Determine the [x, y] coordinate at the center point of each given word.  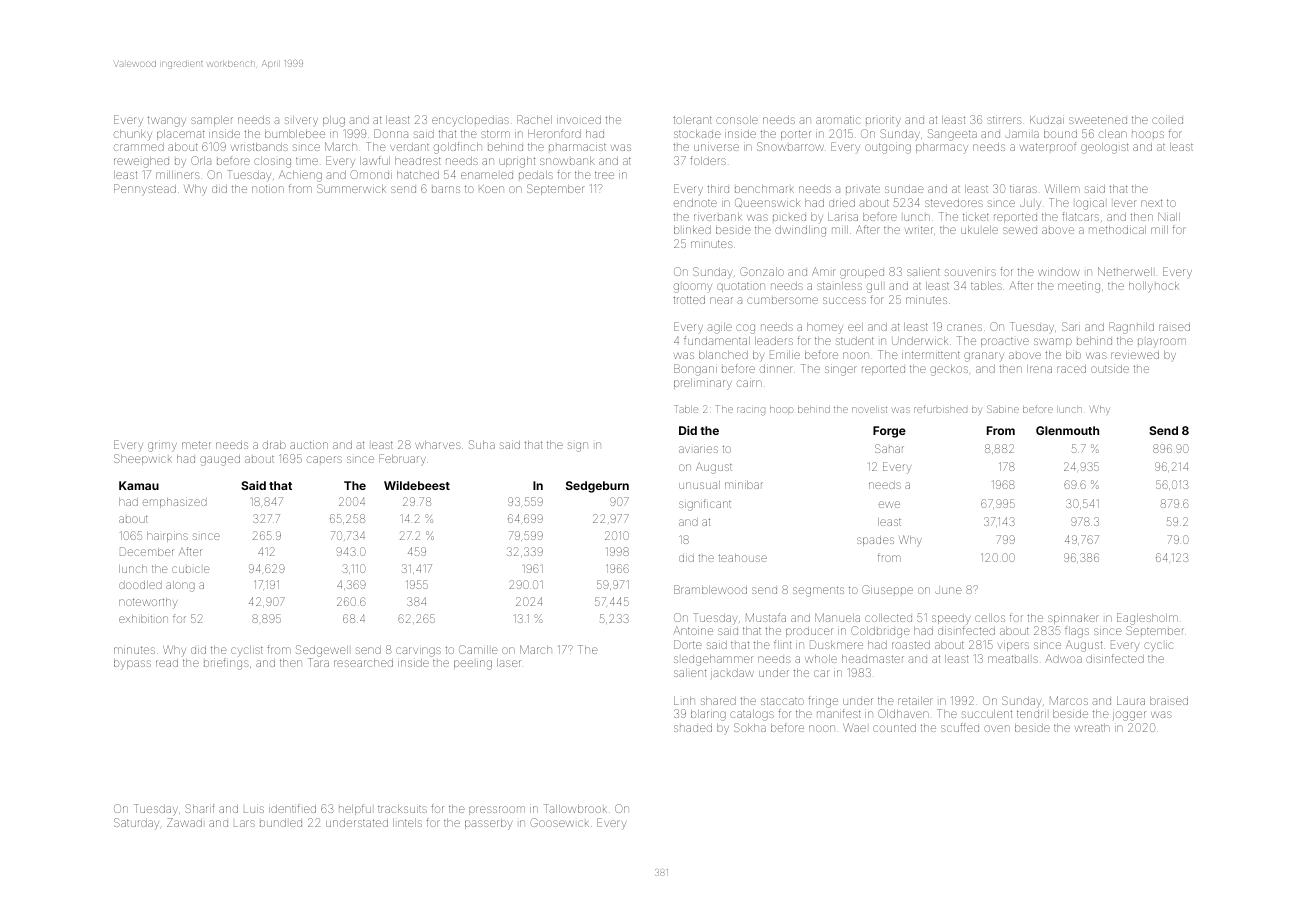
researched [363, 663]
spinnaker [1073, 619]
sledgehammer [713, 660]
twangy [167, 121]
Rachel [534, 119]
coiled [1167, 120]
